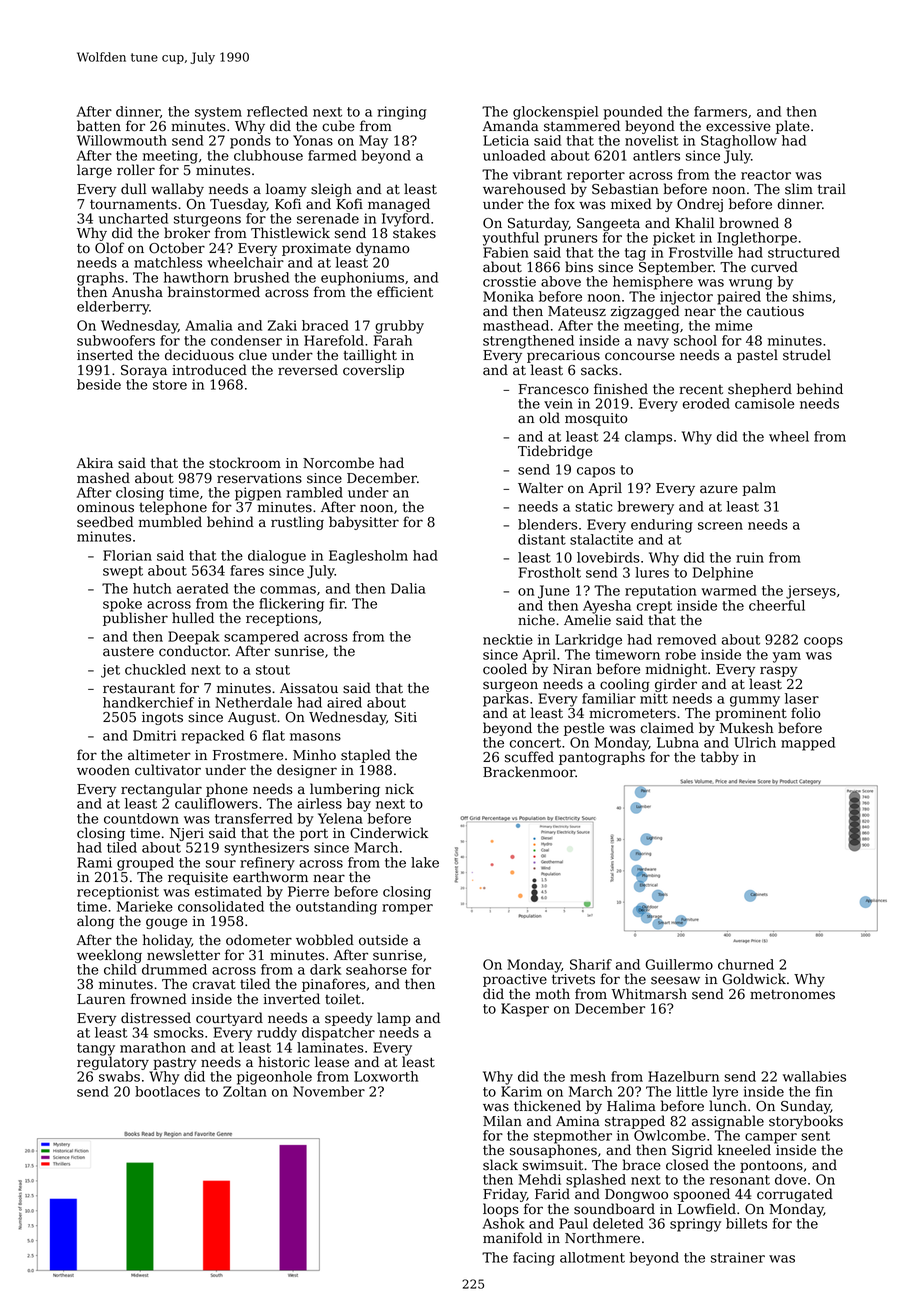  Describe the element at coordinates (755, 742) in the page. I see `Ulrich` at that location.
